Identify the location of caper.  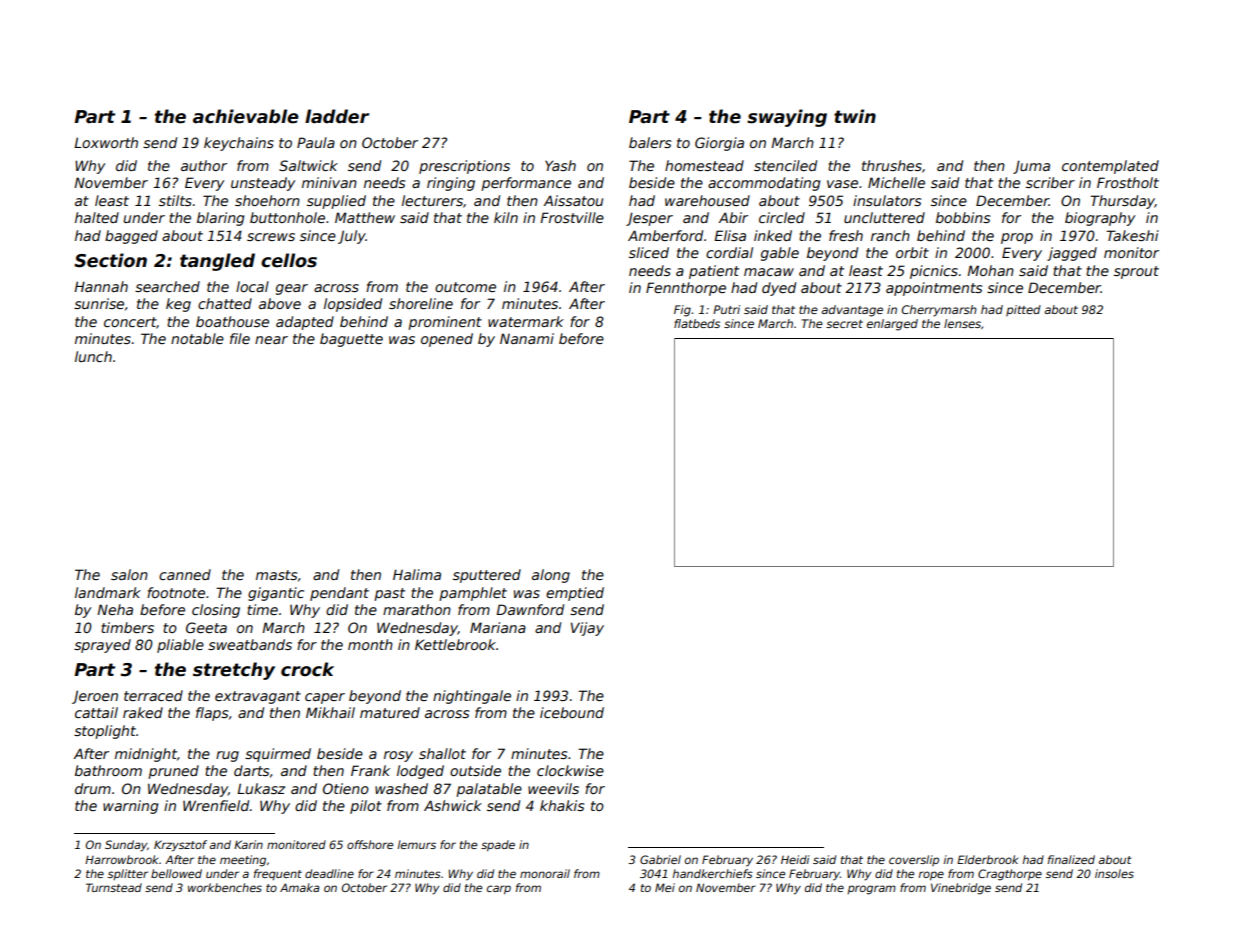
(325, 698).
